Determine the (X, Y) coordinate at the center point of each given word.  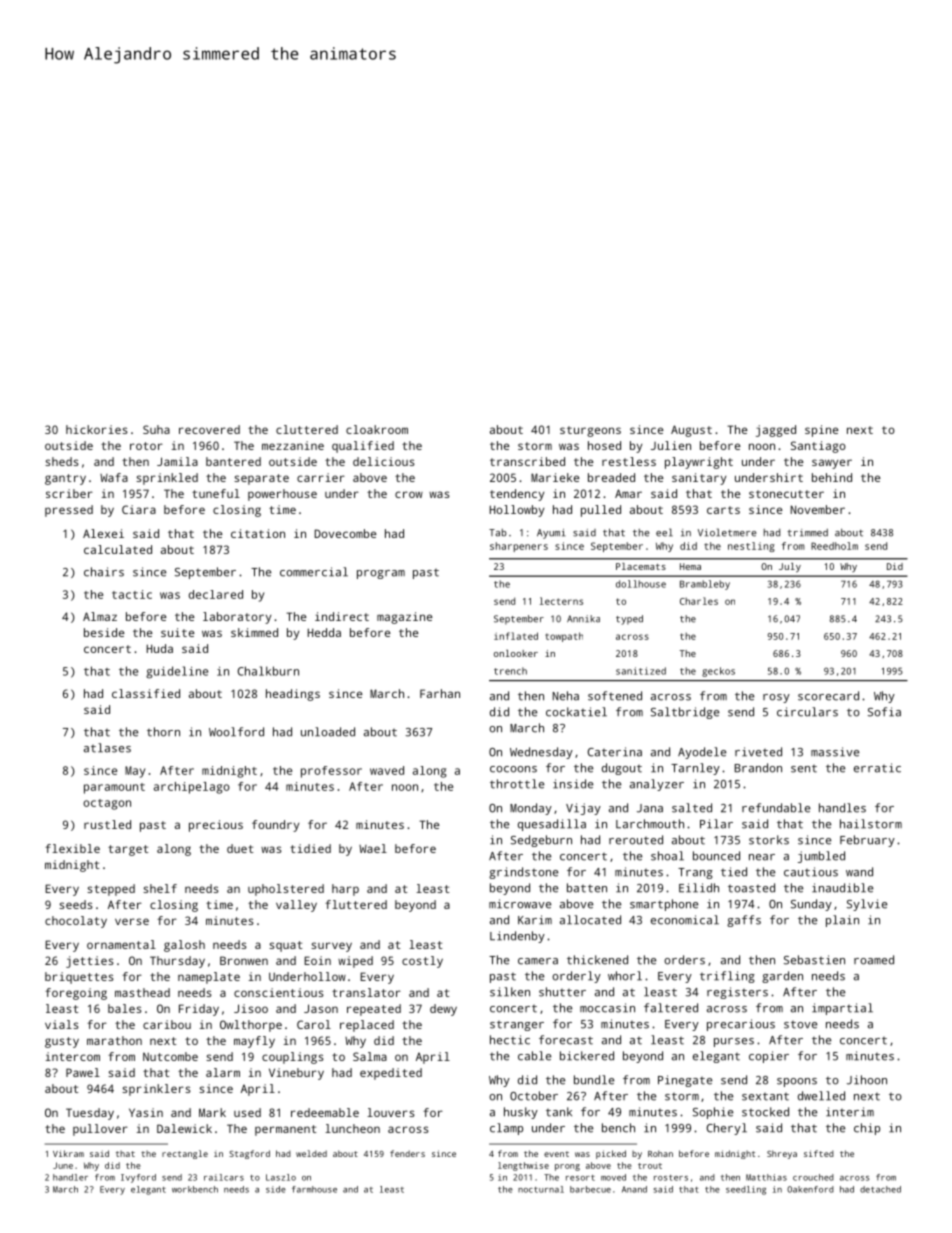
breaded (611, 477)
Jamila (177, 461)
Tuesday (90, 1114)
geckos (718, 672)
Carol (314, 1024)
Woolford (236, 732)
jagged (776, 431)
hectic (510, 1040)
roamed (874, 960)
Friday (199, 1010)
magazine (404, 618)
